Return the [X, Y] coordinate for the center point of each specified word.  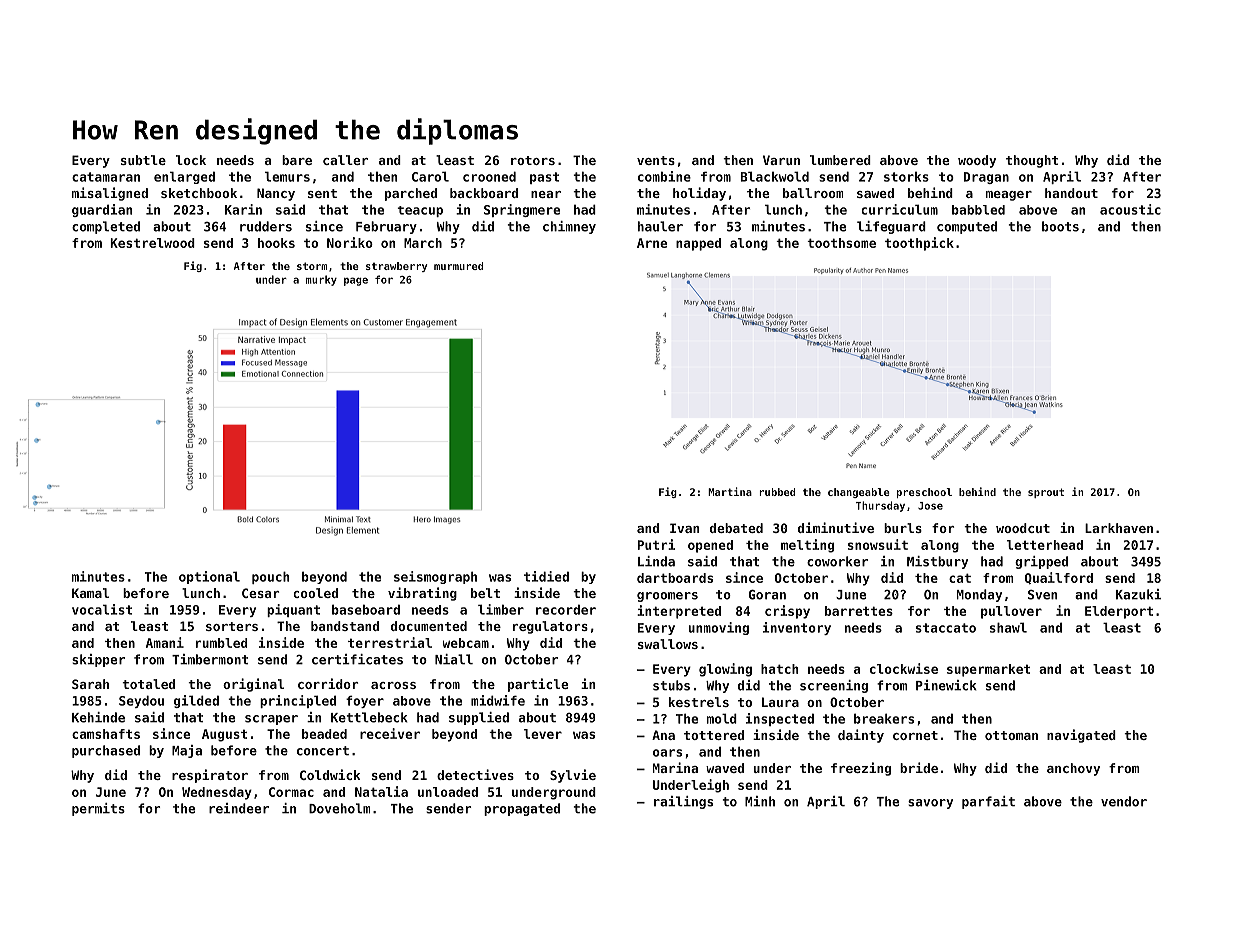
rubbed [777, 492]
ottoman [1011, 735]
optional [209, 577]
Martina [730, 491]
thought [1032, 161]
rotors [533, 160]
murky [321, 280]
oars [667, 753]
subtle [143, 160]
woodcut [1023, 528]
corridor [328, 683]
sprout [1046, 493]
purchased [106, 751]
